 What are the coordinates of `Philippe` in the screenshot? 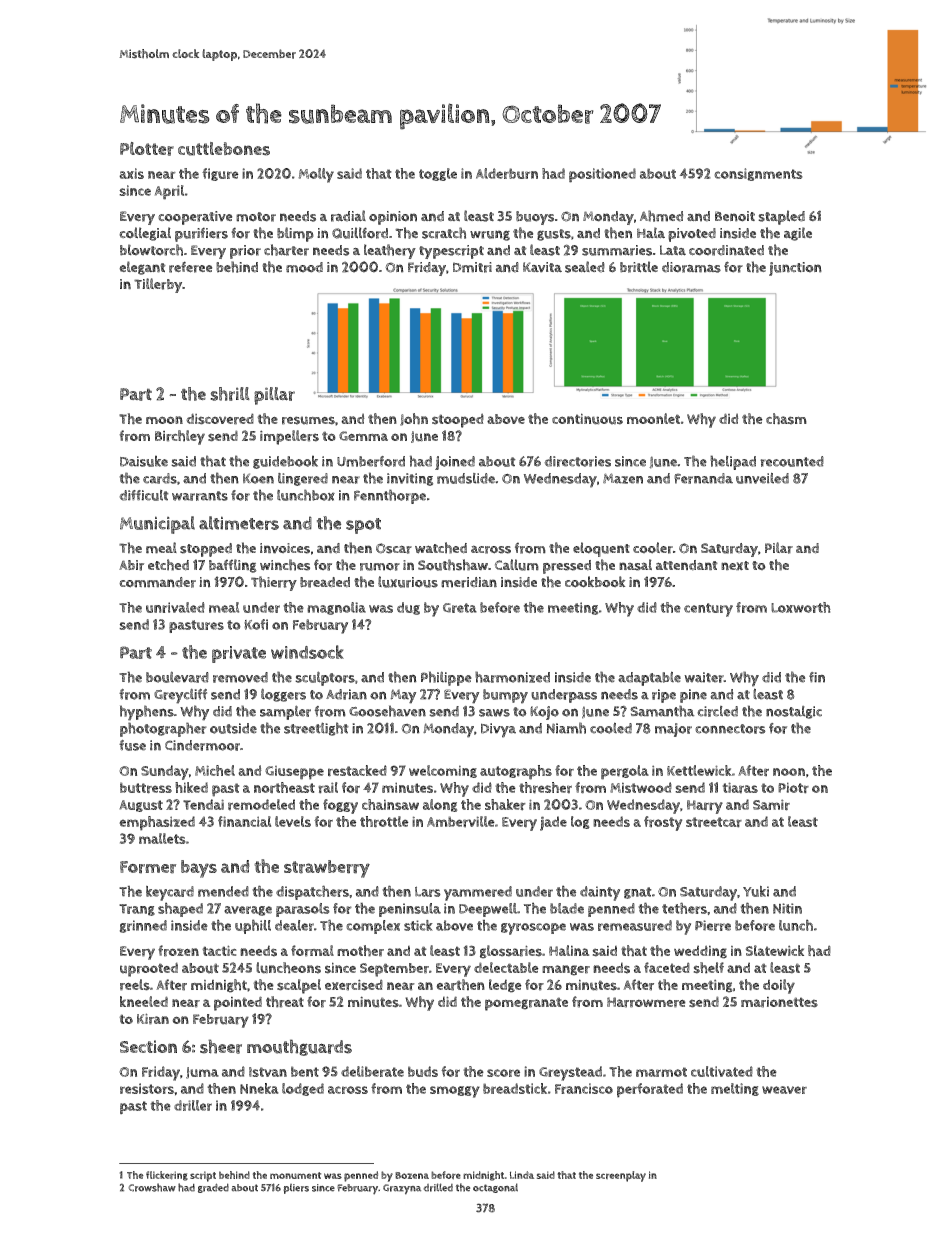 It's located at (446, 678).
